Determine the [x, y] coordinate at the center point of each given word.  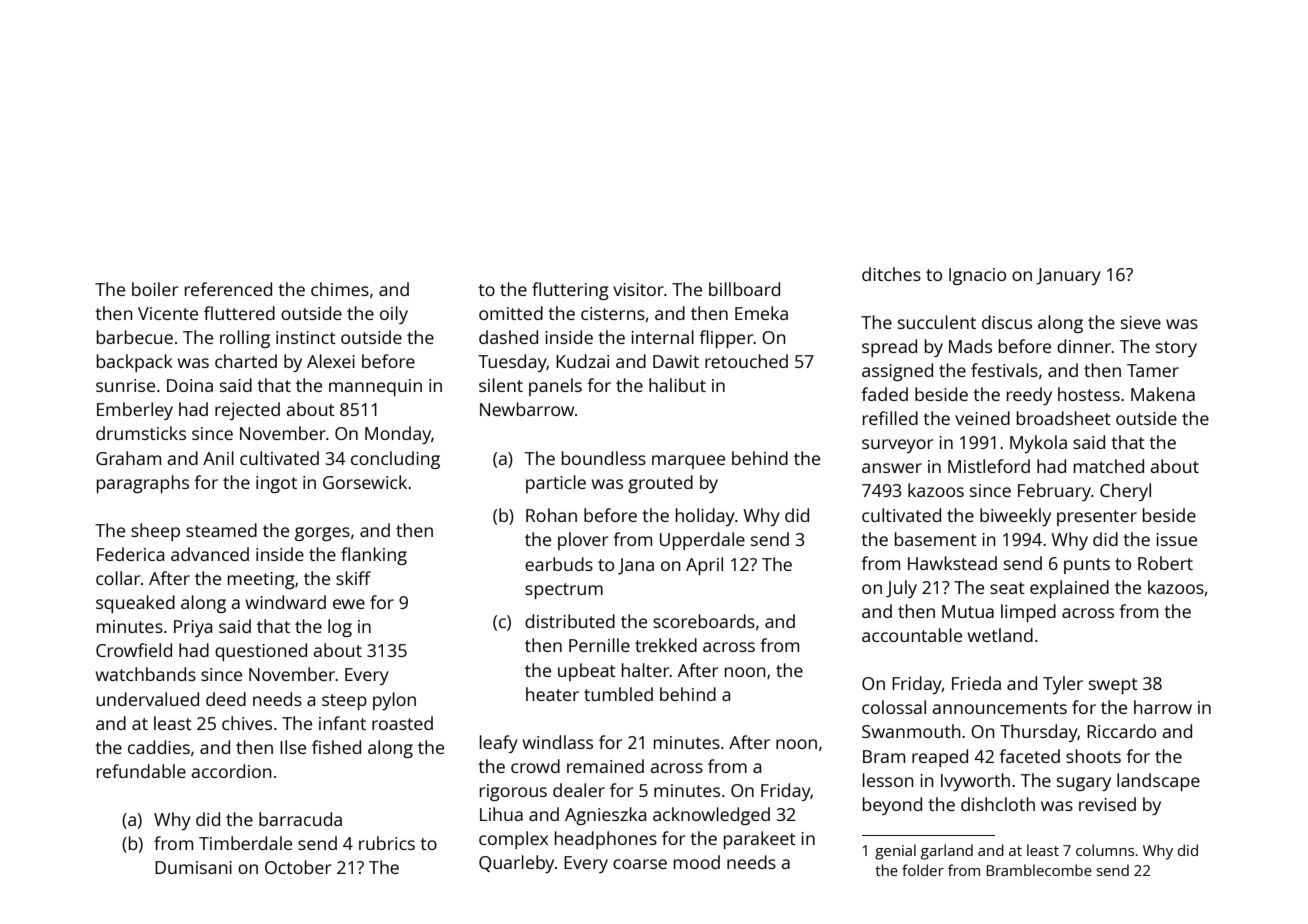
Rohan [551, 515]
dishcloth [998, 804]
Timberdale [245, 843]
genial [895, 852]
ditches [891, 274]
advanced [210, 554]
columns [1105, 850]
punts [1087, 566]
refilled [890, 418]
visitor [638, 289]
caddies [159, 747]
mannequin [375, 387]
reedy [1029, 396]
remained [605, 766]
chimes [340, 289]
